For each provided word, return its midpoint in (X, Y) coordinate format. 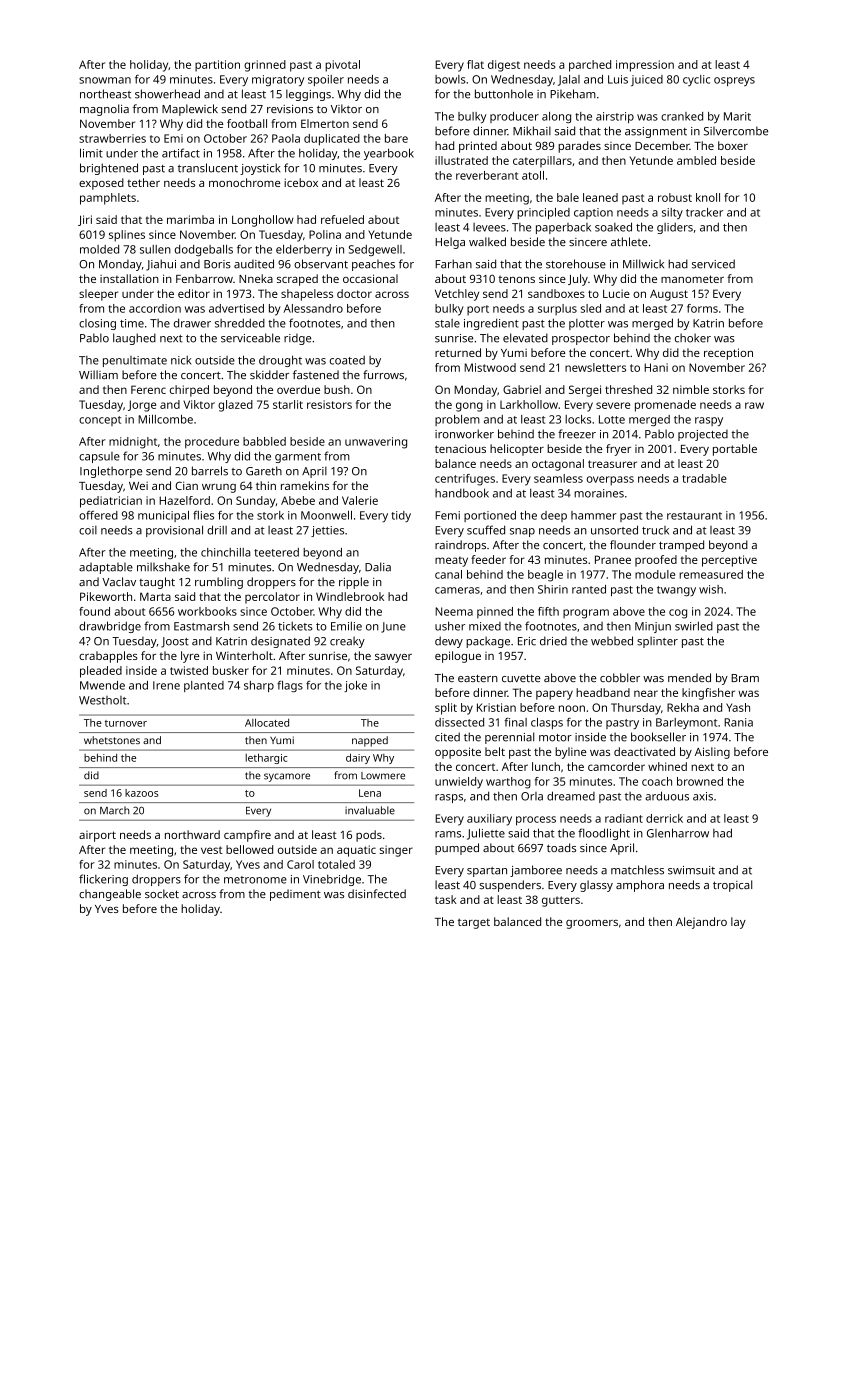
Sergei (585, 391)
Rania (738, 722)
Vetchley (457, 295)
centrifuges (465, 480)
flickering (103, 880)
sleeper (98, 295)
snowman (105, 80)
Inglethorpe (111, 472)
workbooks (207, 611)
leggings (308, 95)
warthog (508, 783)
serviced (713, 264)
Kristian (496, 707)
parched (590, 66)
